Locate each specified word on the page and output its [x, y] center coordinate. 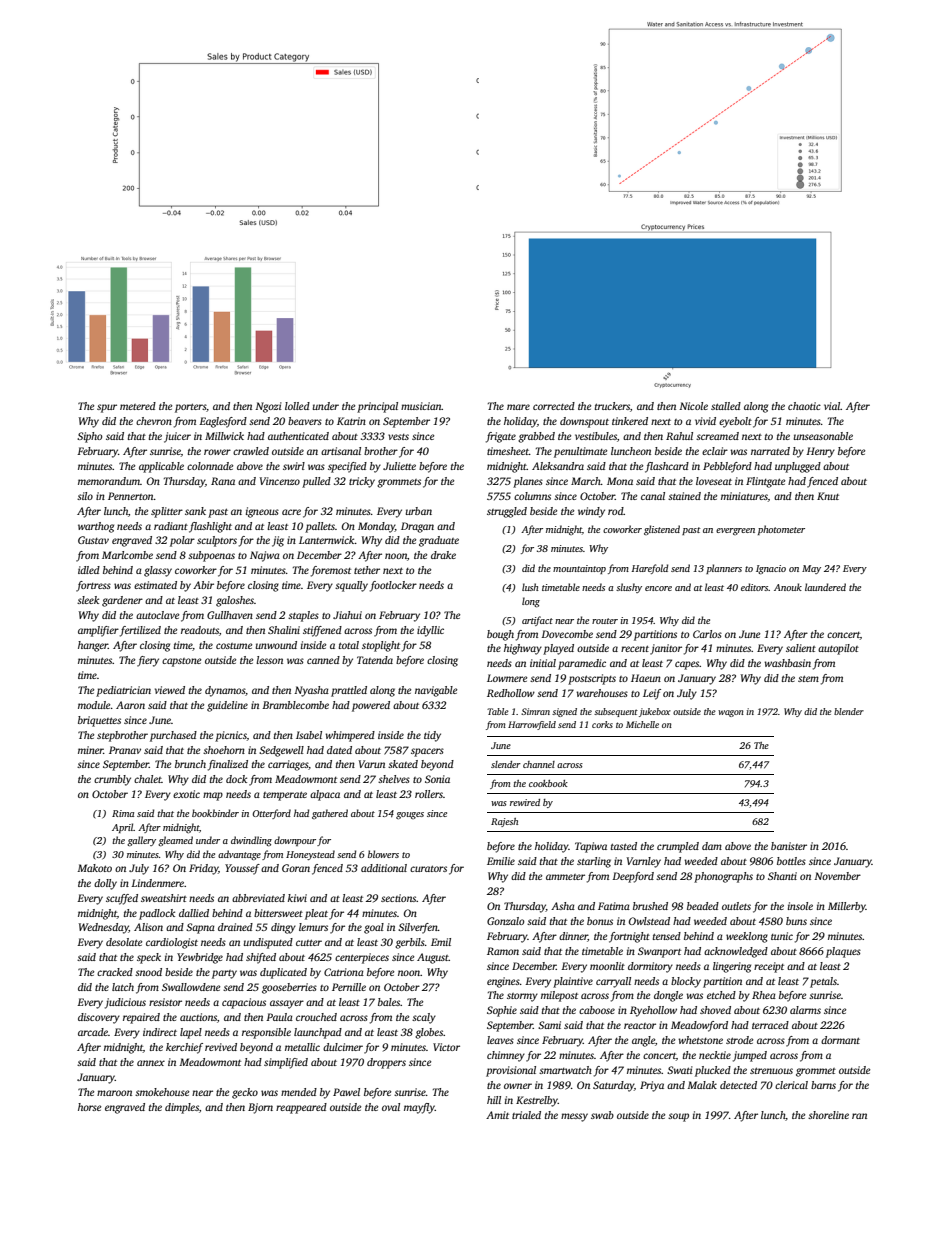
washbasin [787, 663]
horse [89, 1107]
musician [421, 406]
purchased [173, 736]
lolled [297, 406]
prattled [349, 691]
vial [832, 406]
